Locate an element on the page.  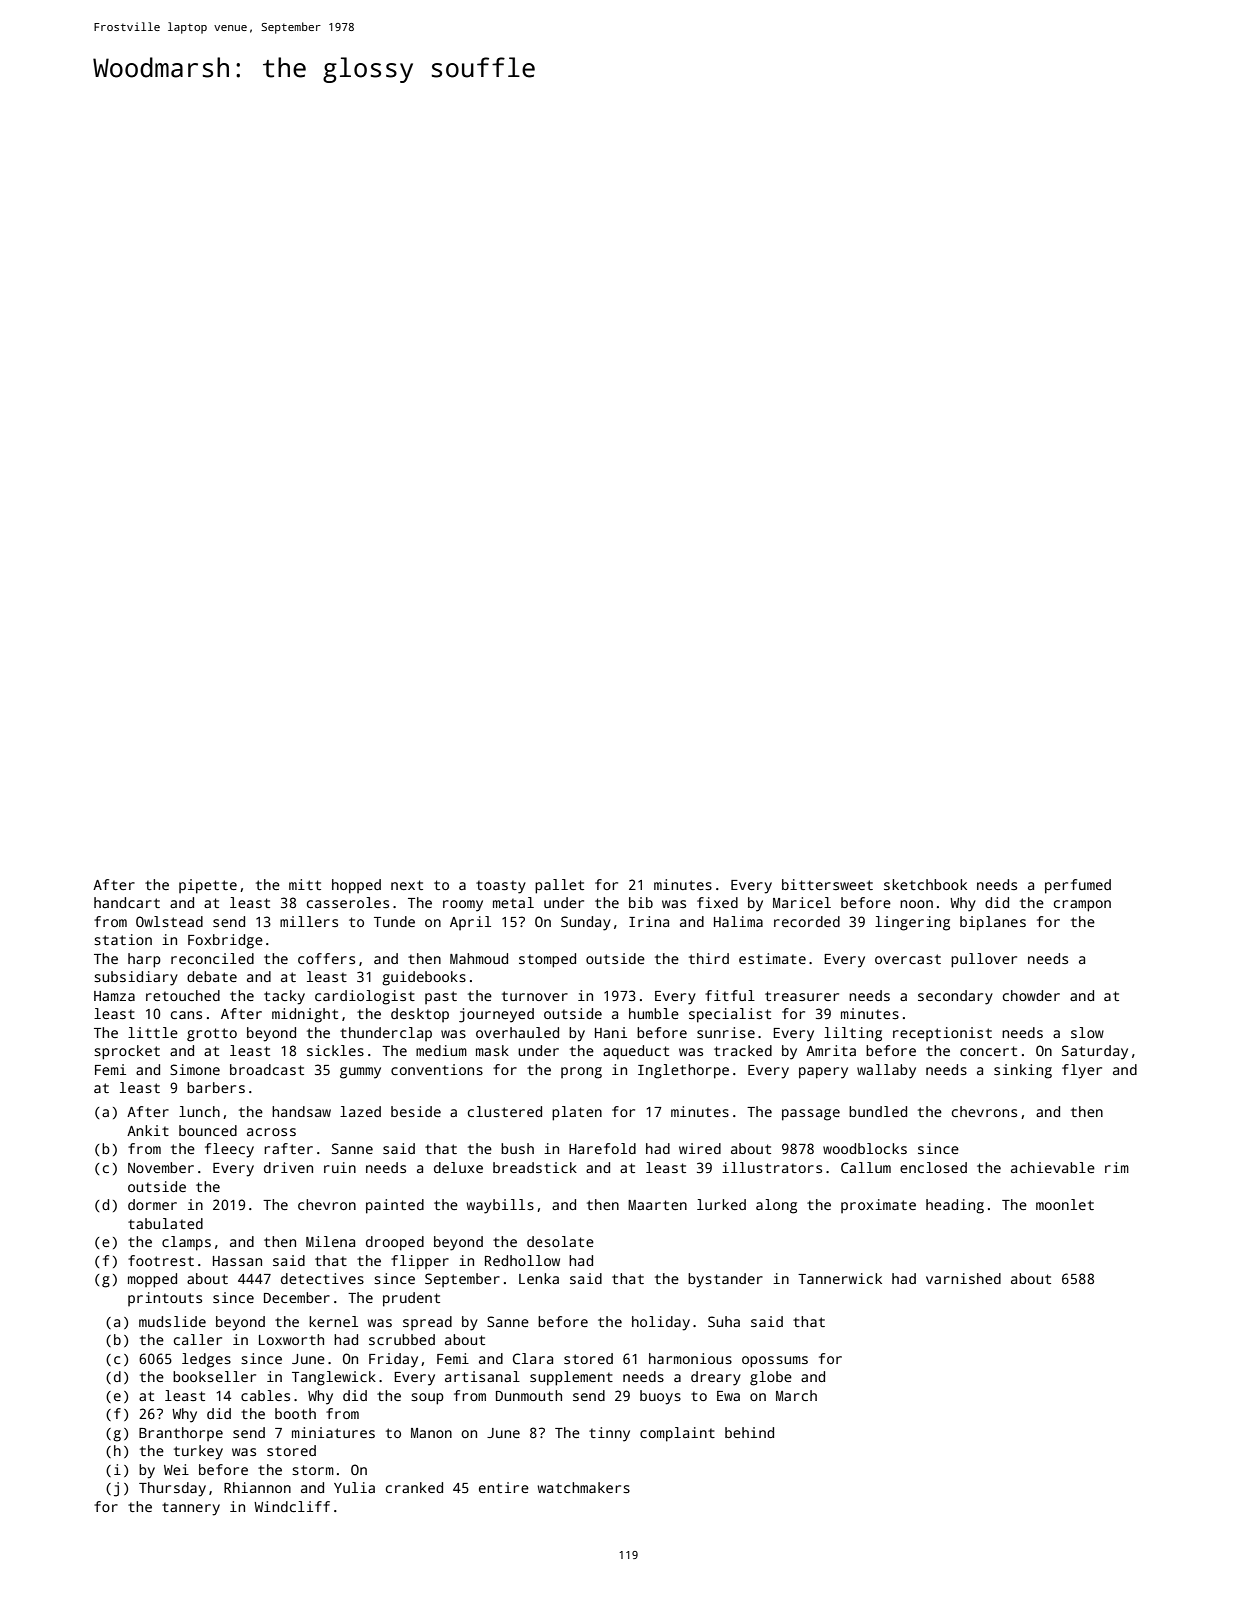
watchmakers is located at coordinates (583, 1487).
